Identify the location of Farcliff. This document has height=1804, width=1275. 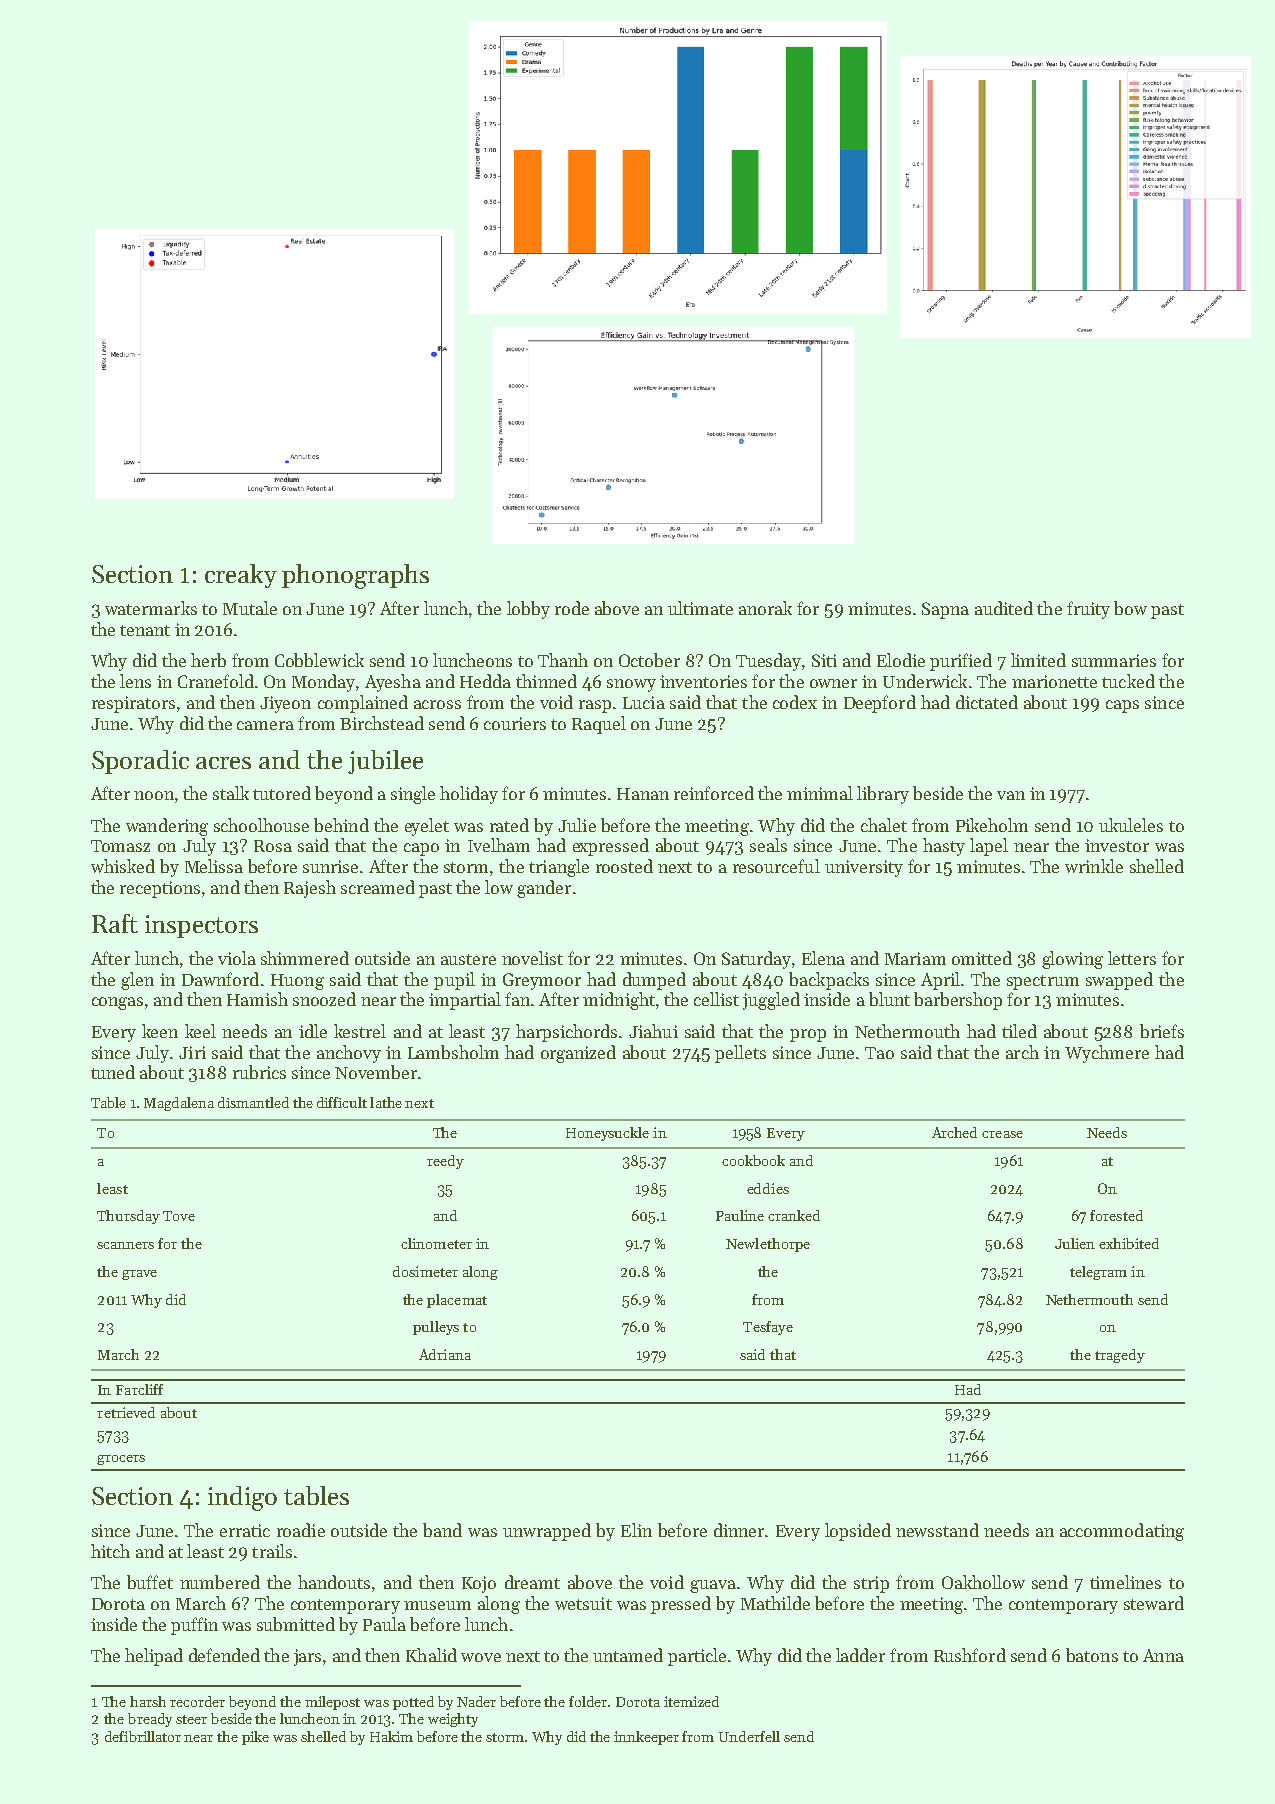
(139, 1389).
